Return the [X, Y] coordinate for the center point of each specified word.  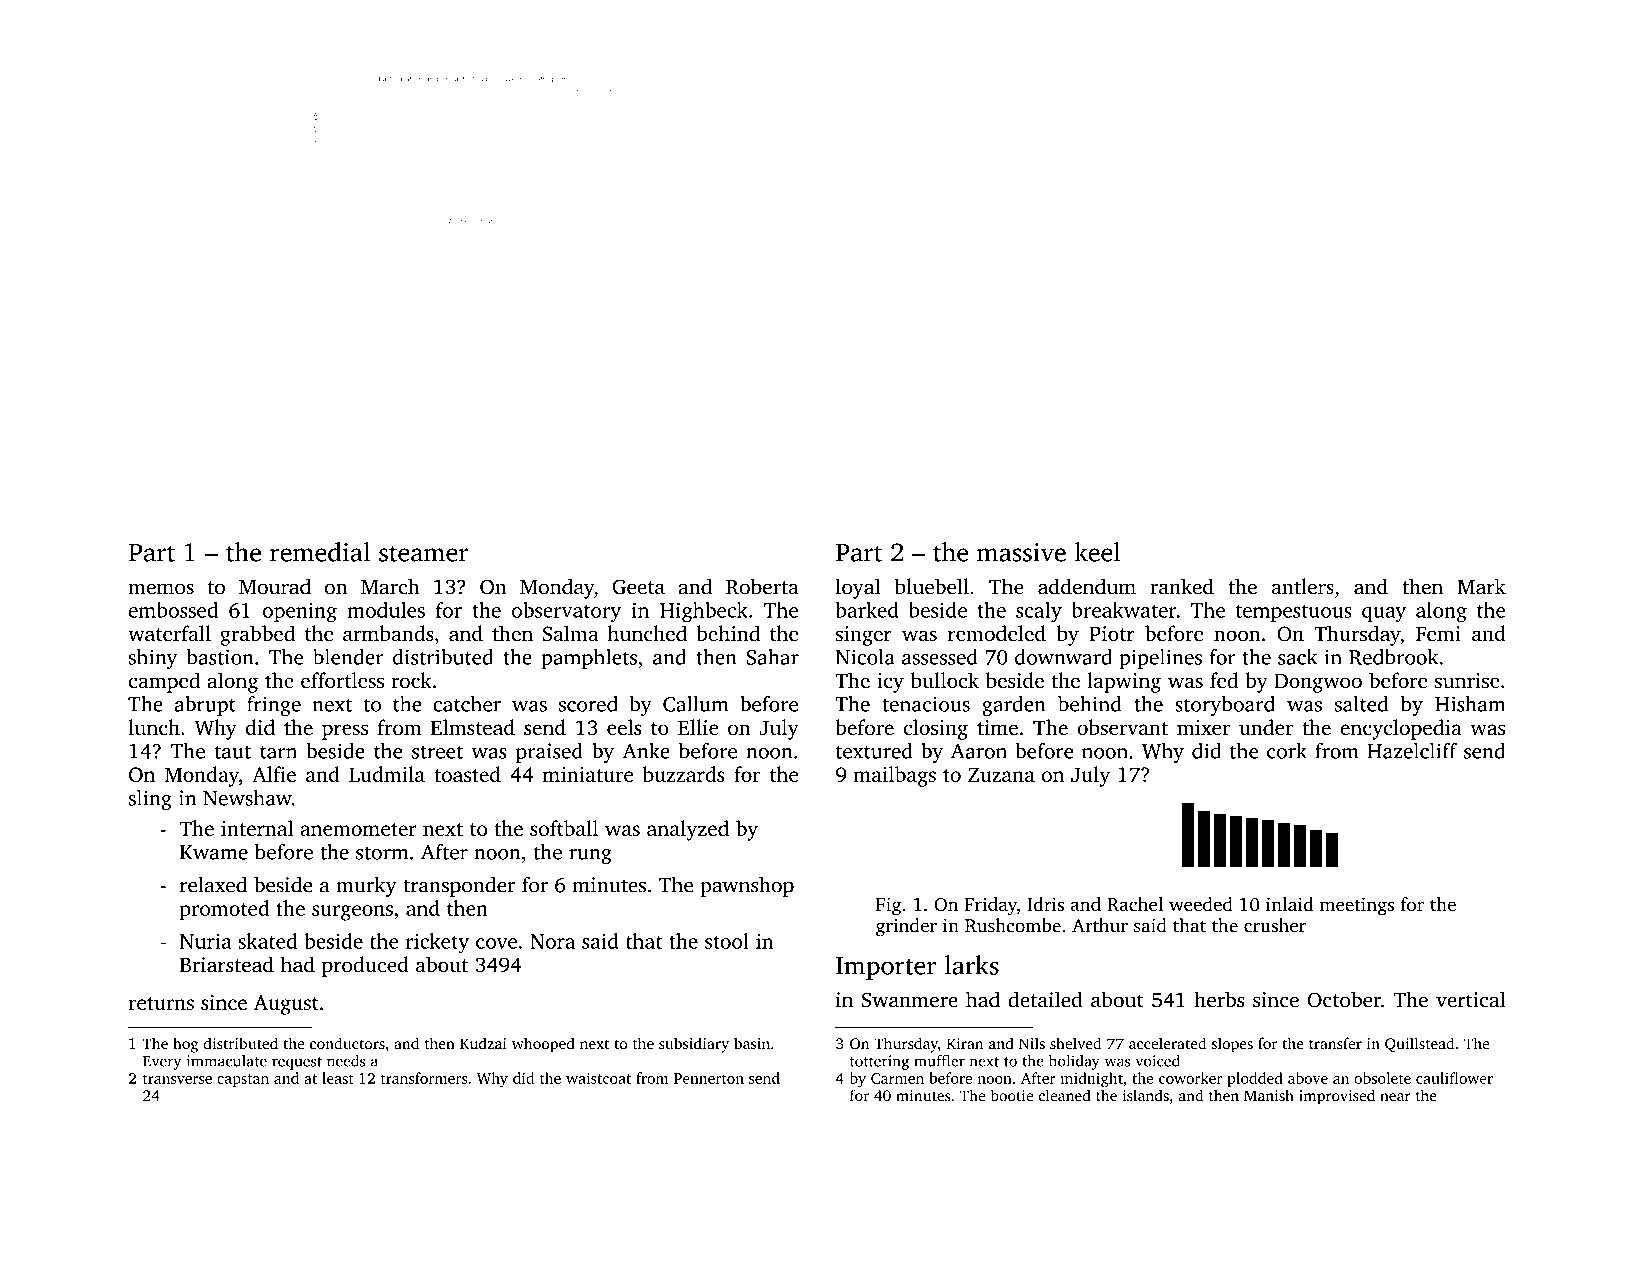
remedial [320, 552]
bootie [1011, 1095]
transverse [177, 1079]
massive [1021, 552]
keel [1097, 552]
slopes [1232, 1045]
